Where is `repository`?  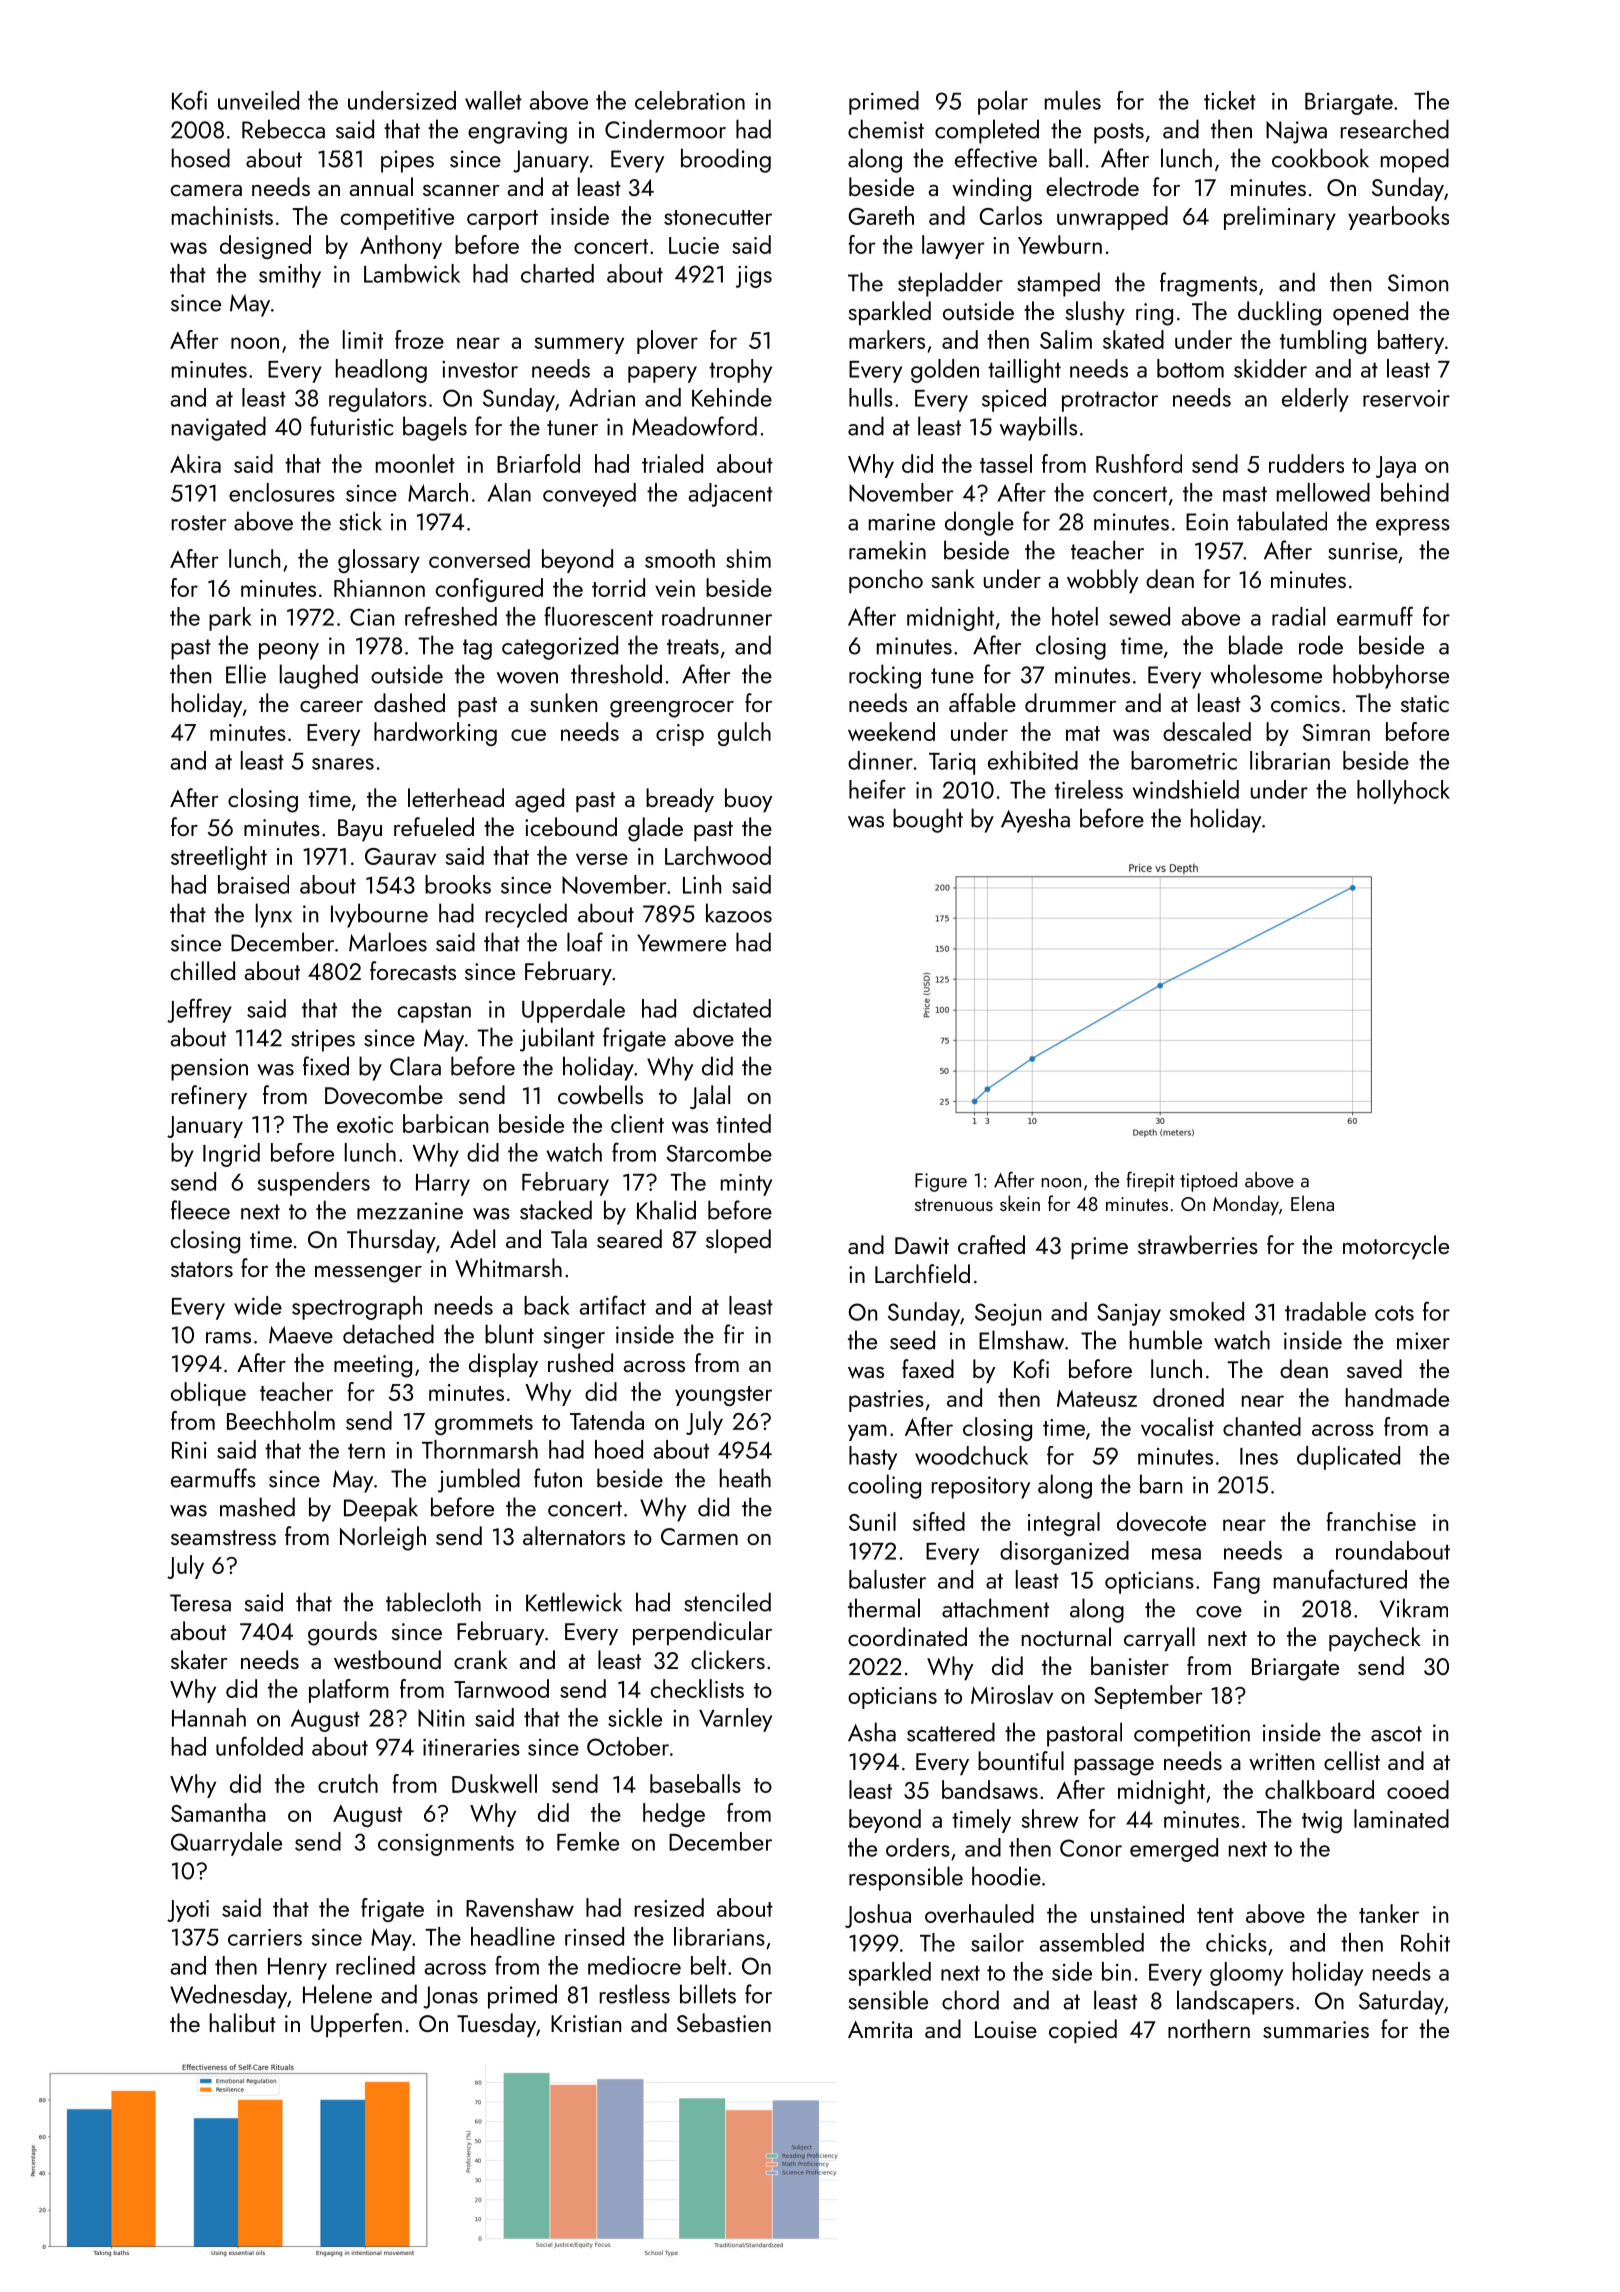 repository is located at coordinates (981, 1487).
